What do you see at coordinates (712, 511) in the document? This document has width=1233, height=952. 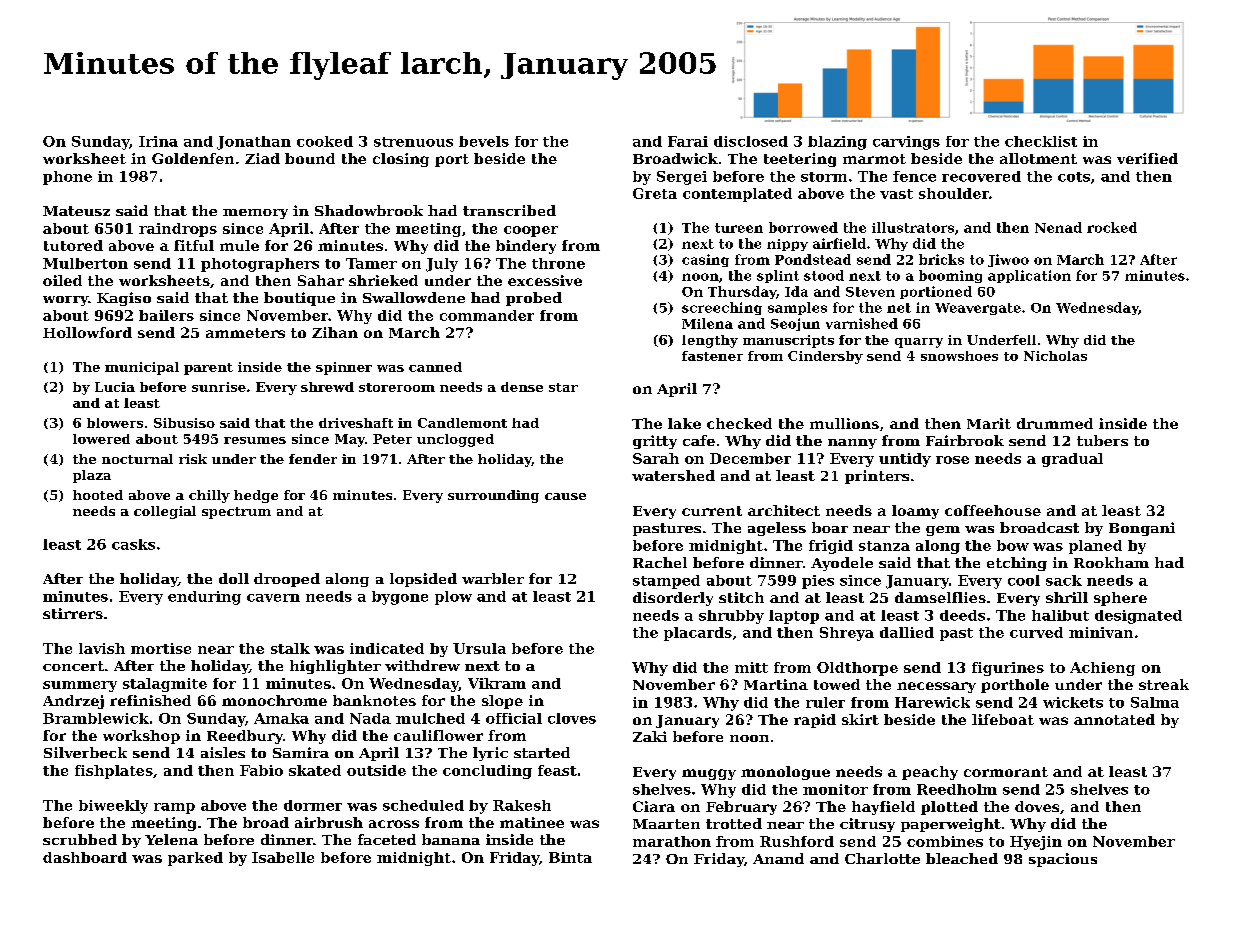 I see `current` at bounding box center [712, 511].
